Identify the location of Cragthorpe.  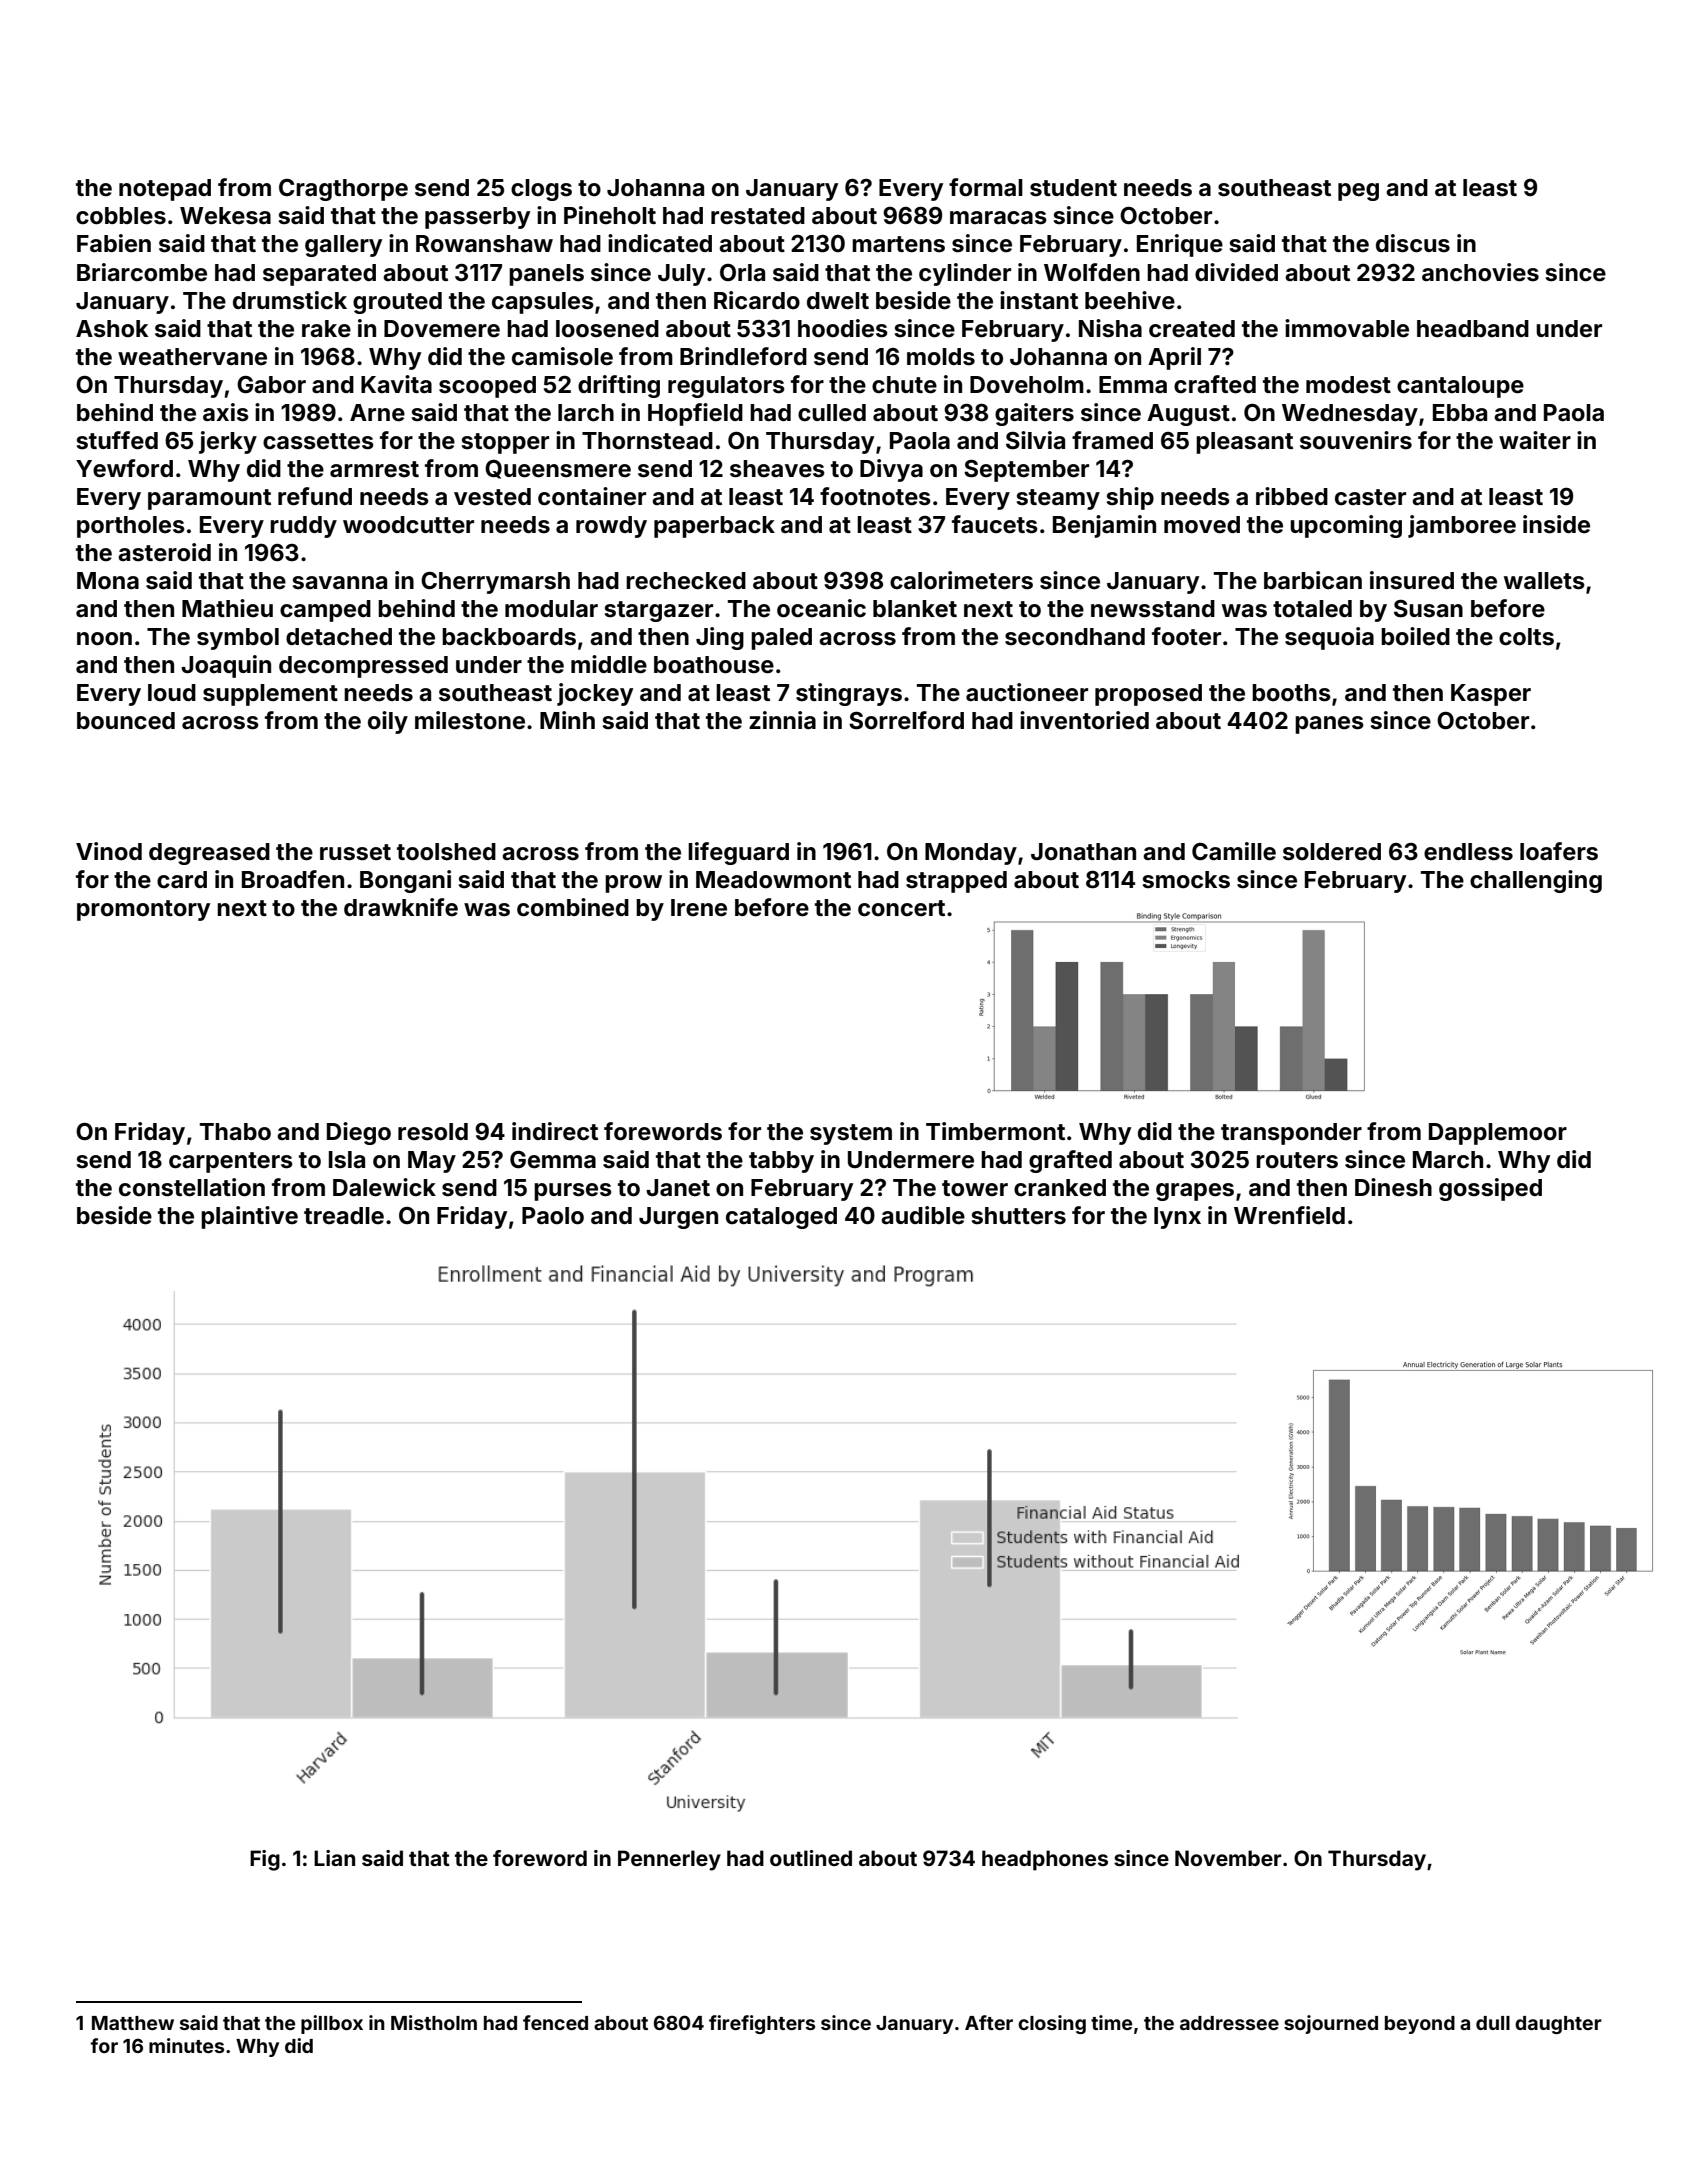
(343, 190).
